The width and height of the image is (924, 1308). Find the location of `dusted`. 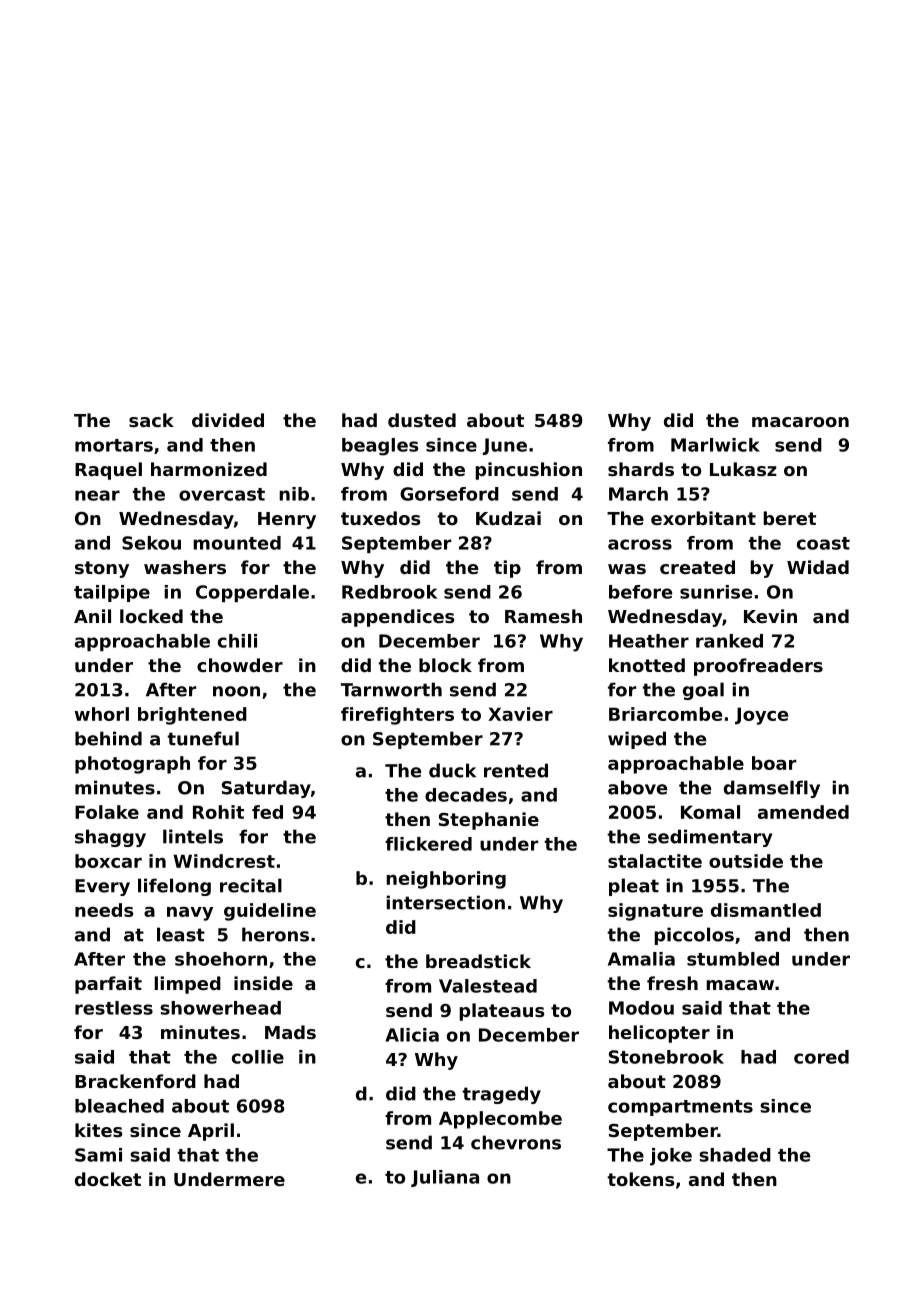

dusted is located at coordinates (422, 420).
